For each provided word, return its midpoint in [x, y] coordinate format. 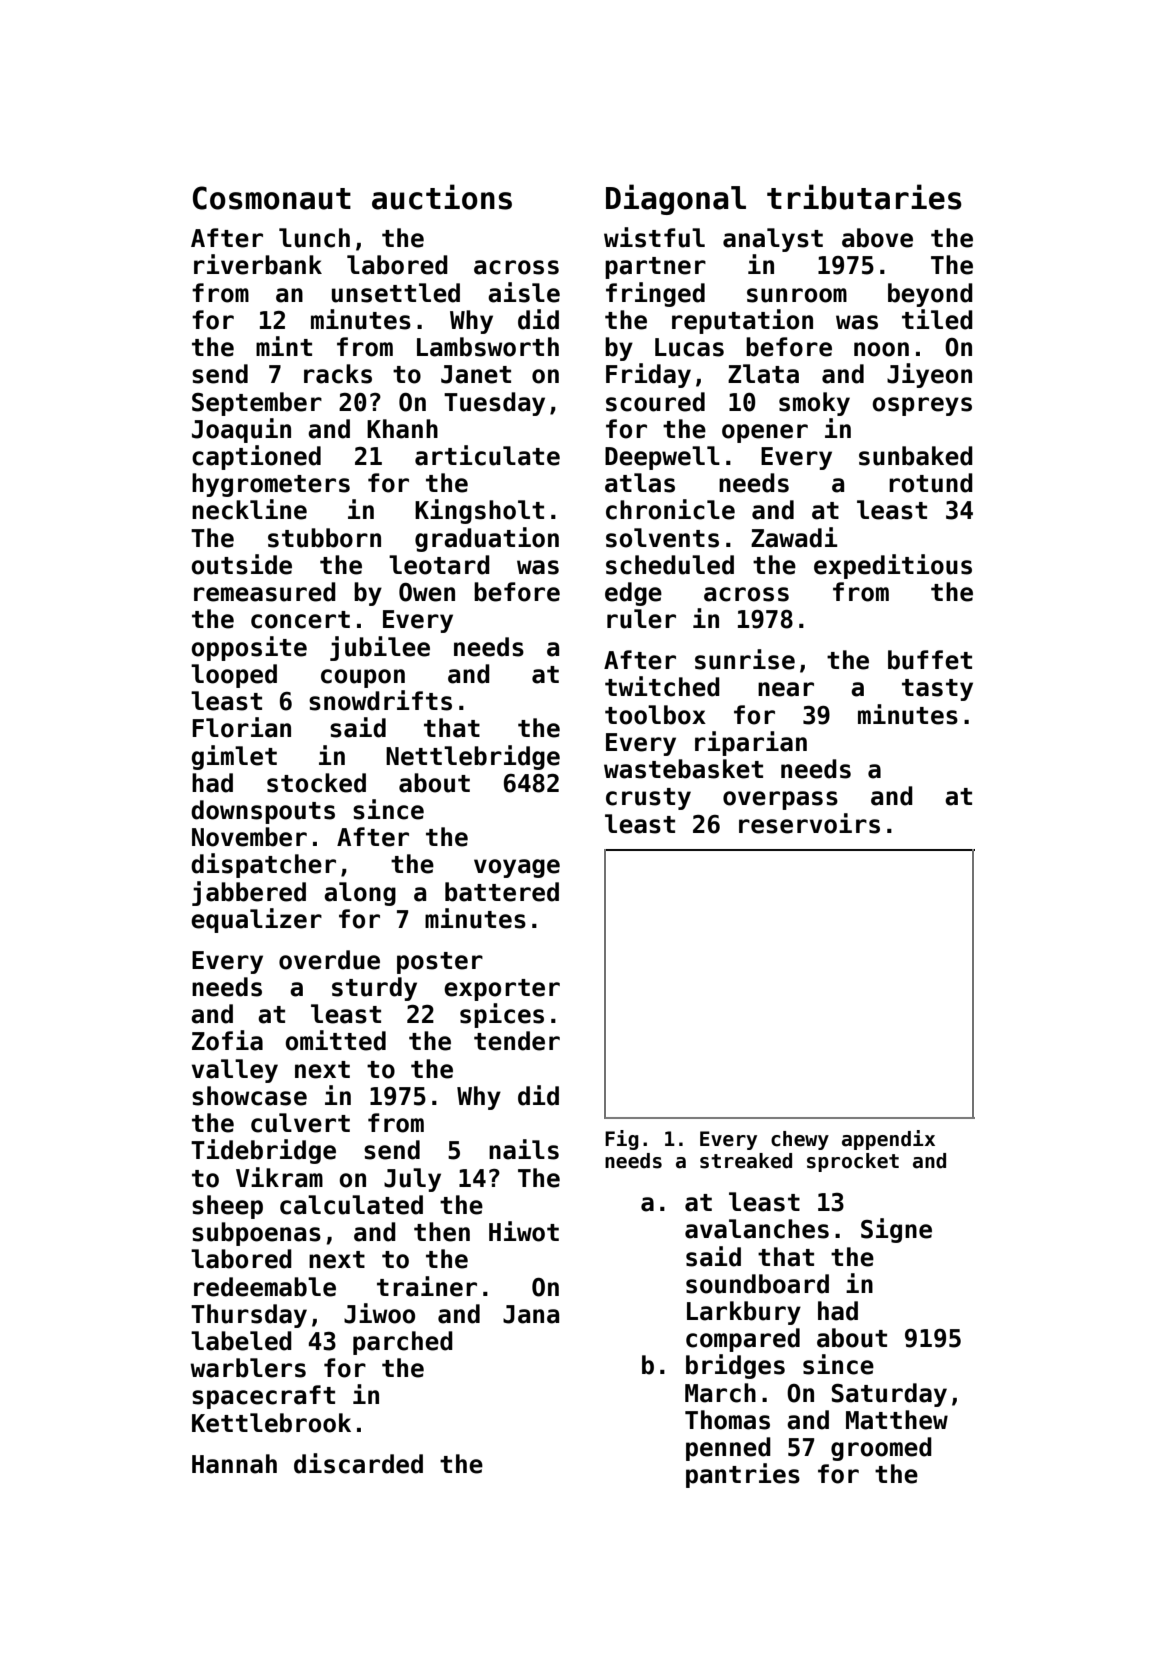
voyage [517, 868]
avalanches [757, 1229]
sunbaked [916, 456]
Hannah [234, 1464]
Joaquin [241, 430]
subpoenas [256, 1234]
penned [728, 1449]
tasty [937, 690]
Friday [648, 375]
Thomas [727, 1420]
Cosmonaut [272, 198]
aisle [524, 292]
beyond [930, 295]
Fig [622, 1140]
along [360, 894]
